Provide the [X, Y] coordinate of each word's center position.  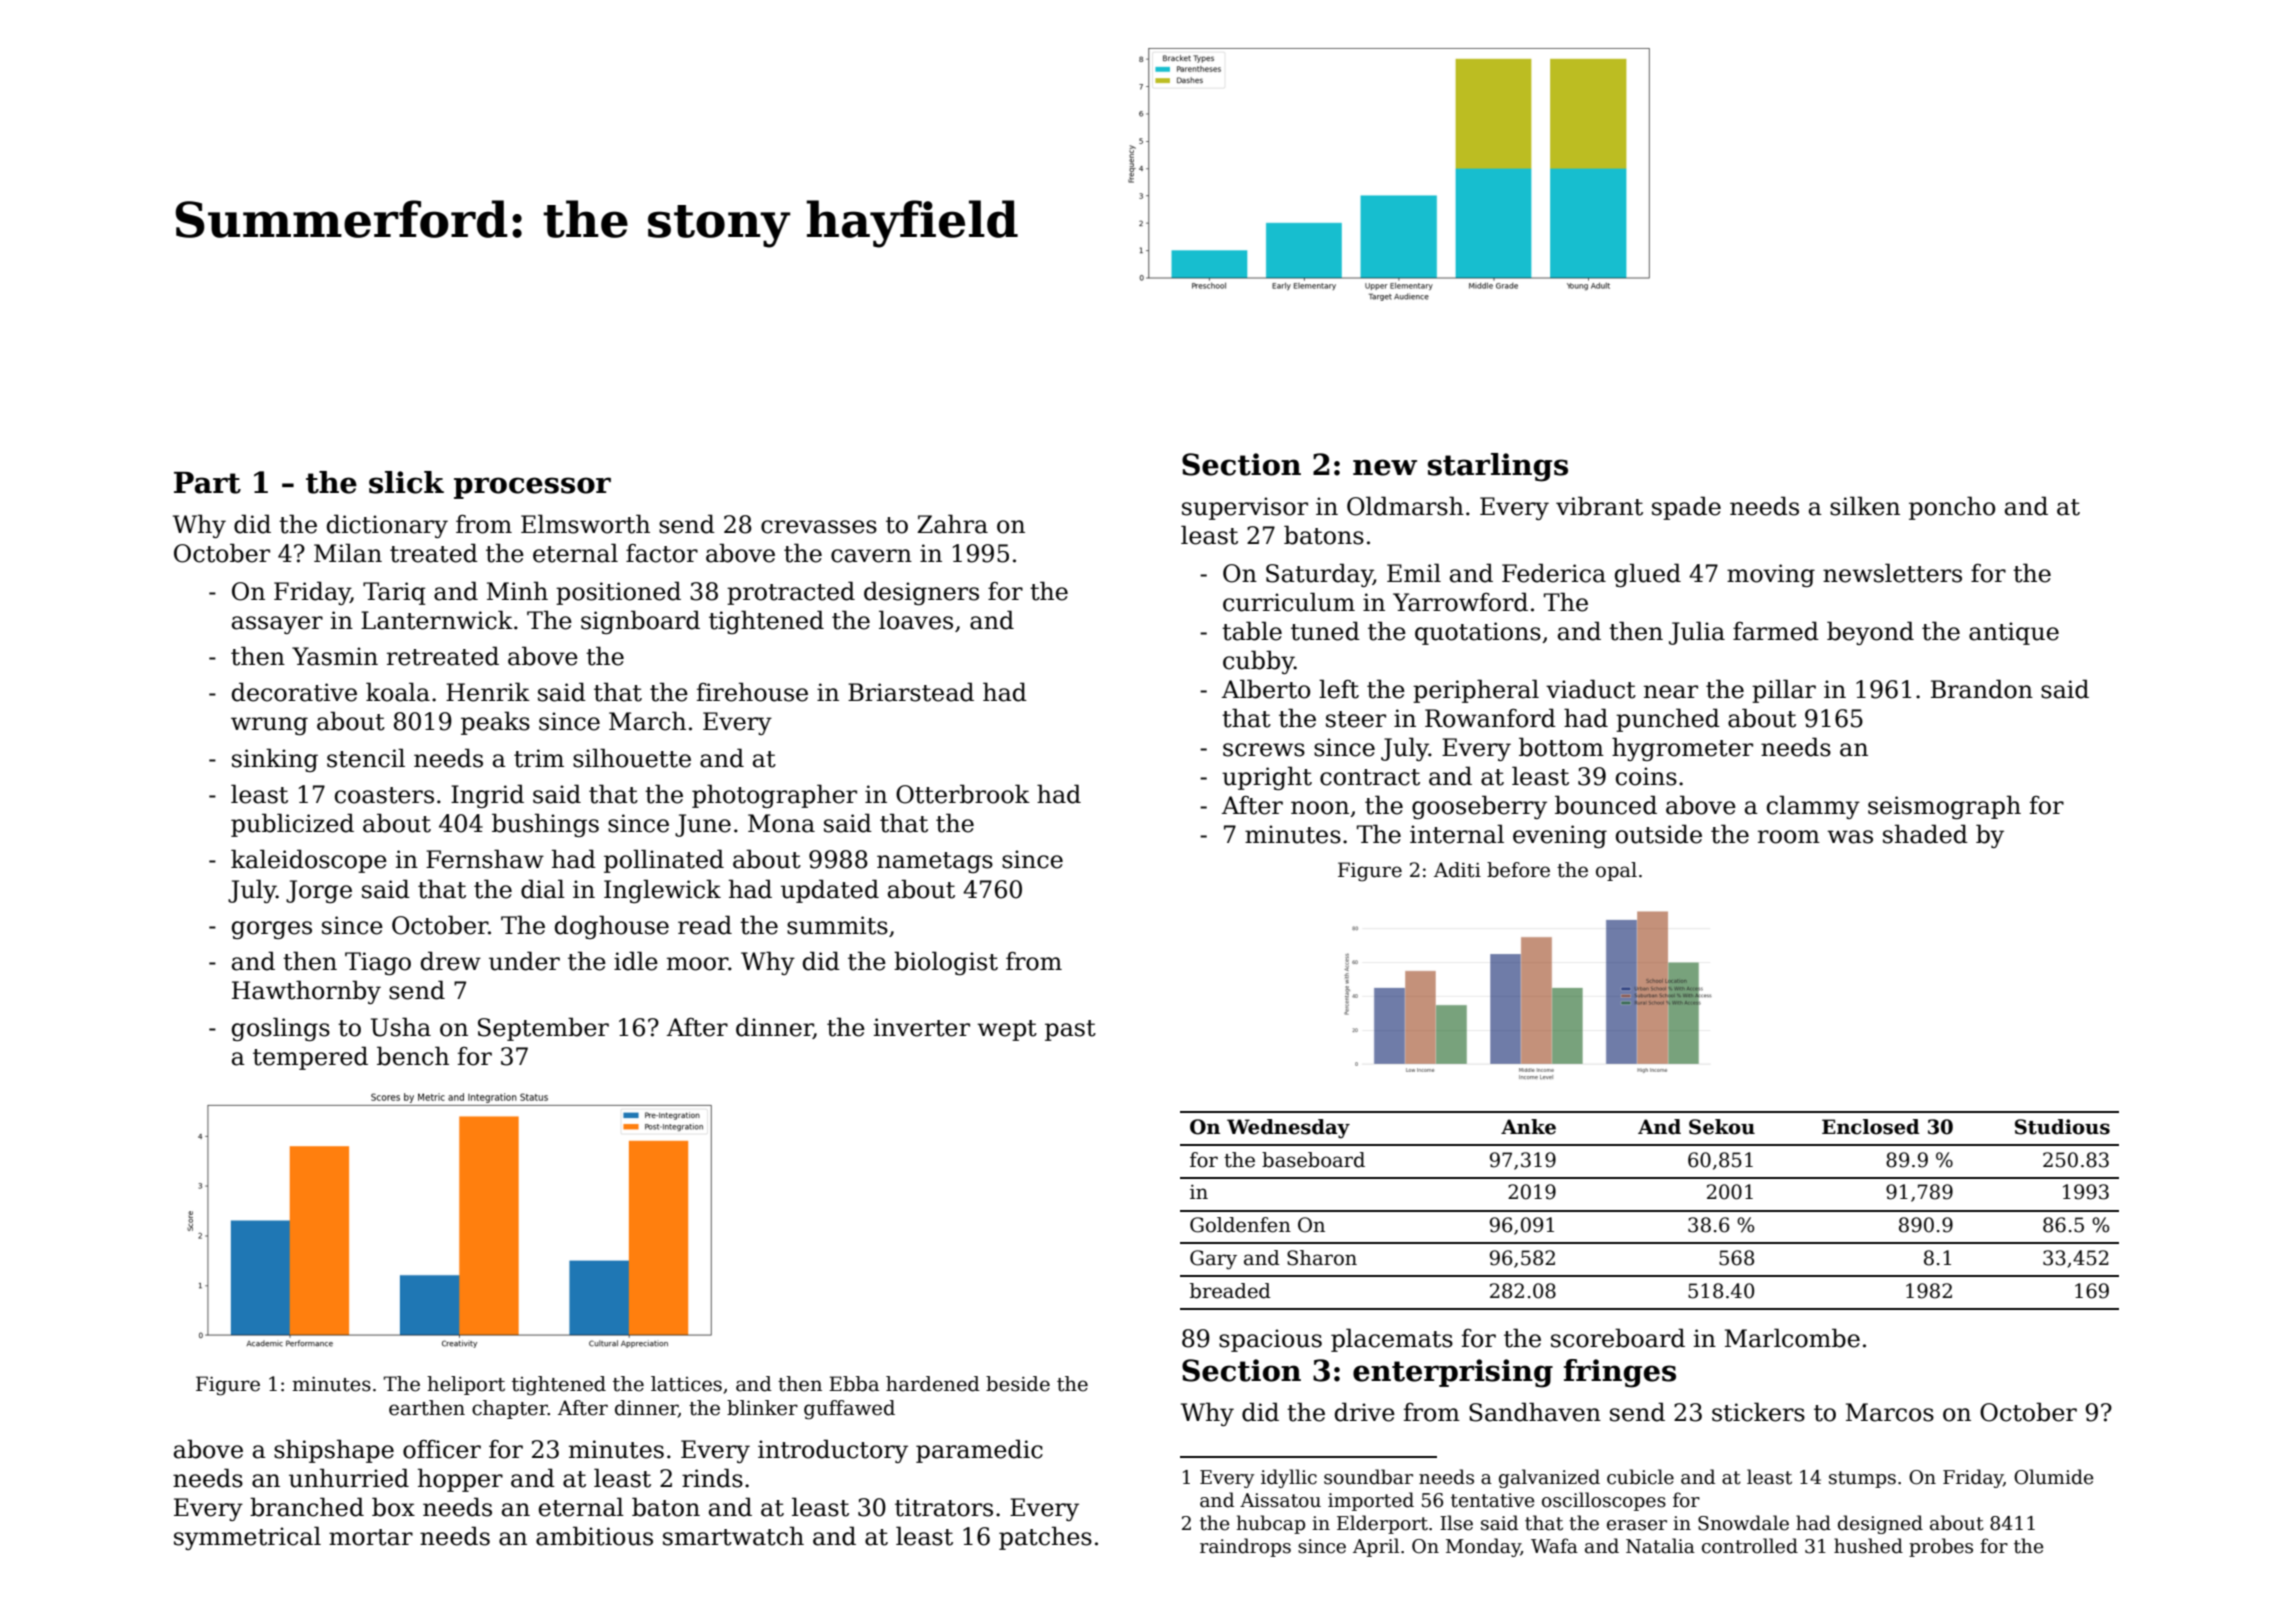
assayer [277, 625]
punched [1668, 720]
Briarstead [911, 692]
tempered [310, 1058]
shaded [1925, 834]
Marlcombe [1792, 1338]
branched [307, 1507]
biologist [946, 963]
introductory [833, 1451]
